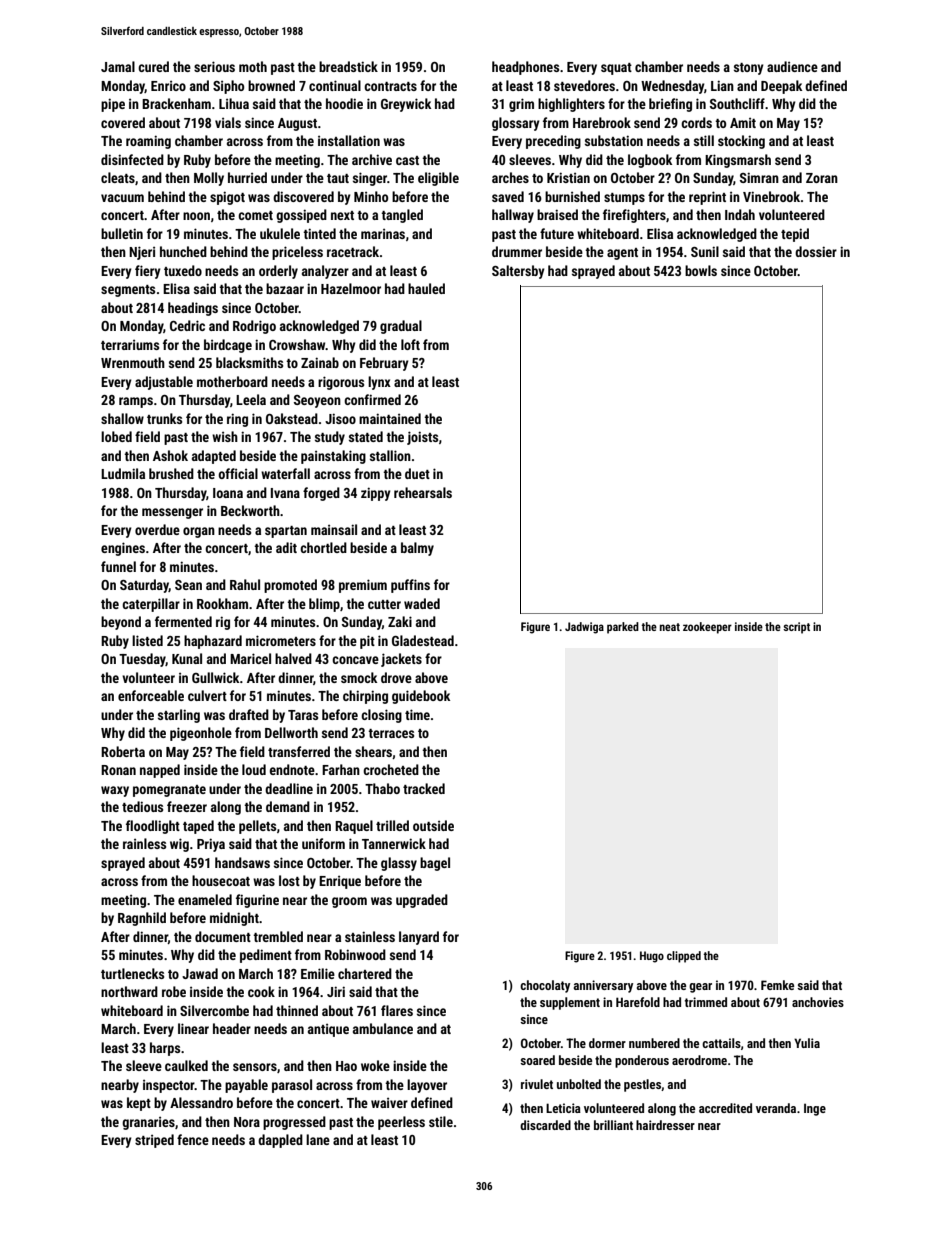 This image has width=952, height=1233. What do you see at coordinates (438, 179) in the image?
I see `eligible` at bounding box center [438, 179].
